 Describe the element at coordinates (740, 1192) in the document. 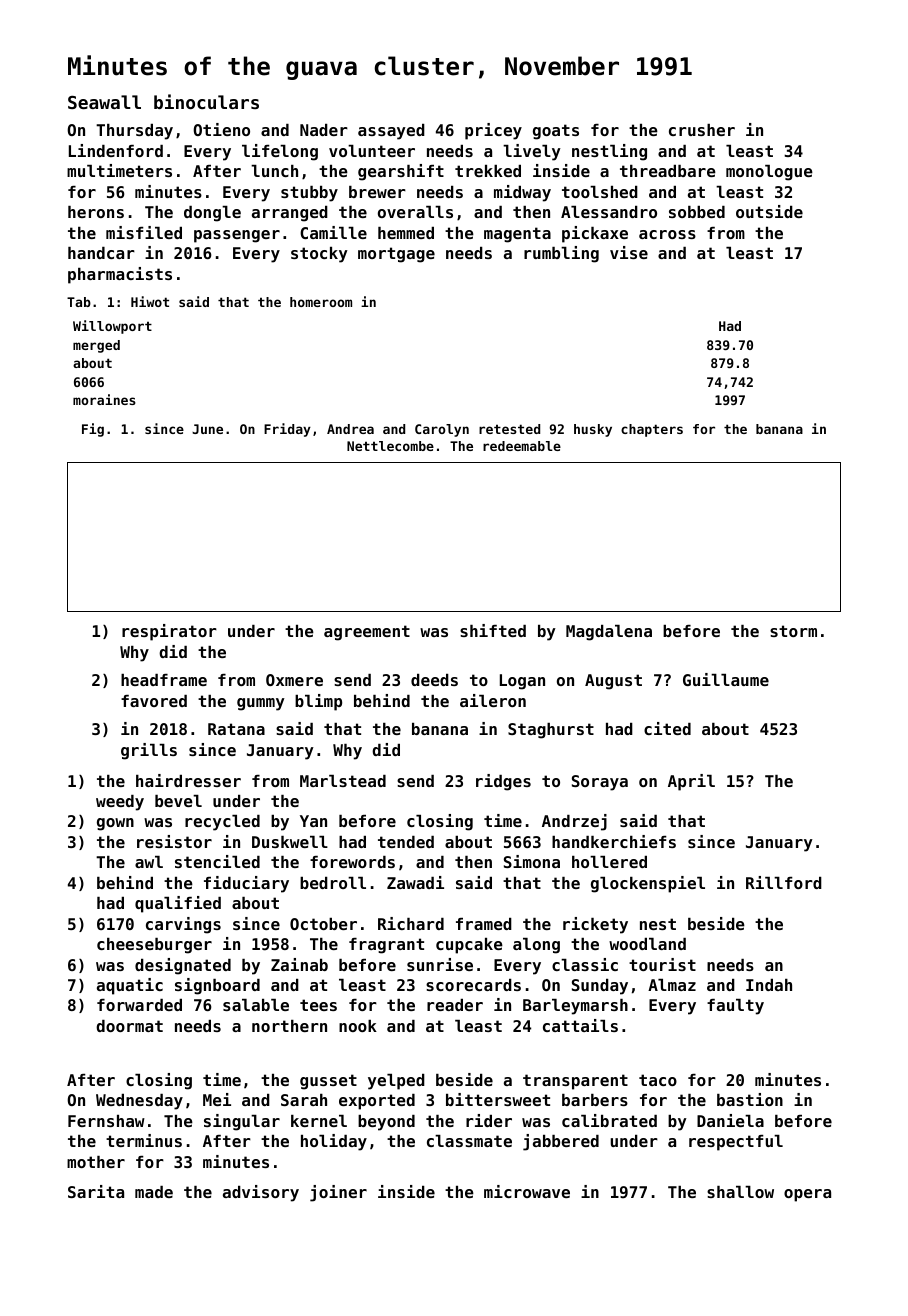

I see `shallow` at that location.
